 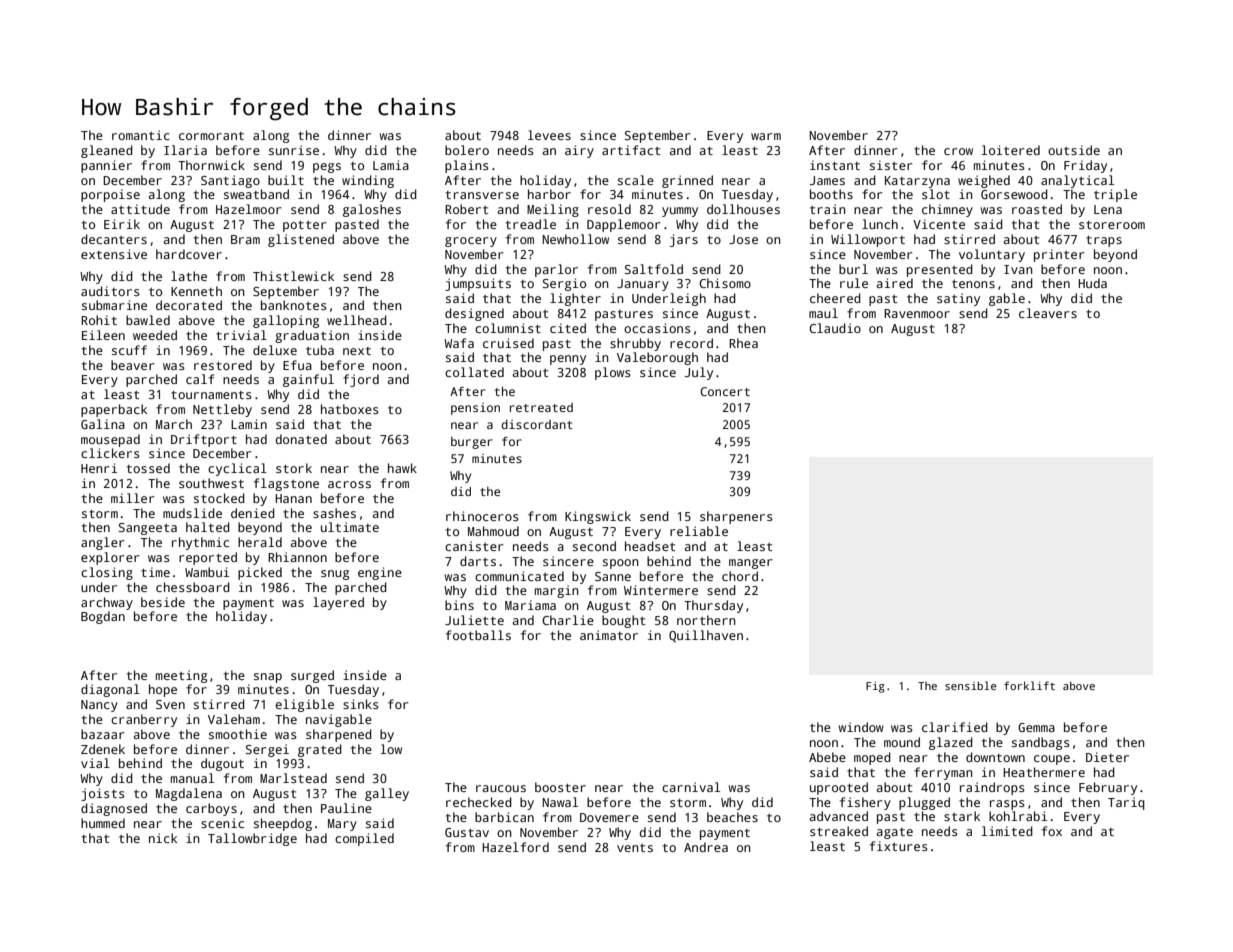 I want to click on weighed, so click(x=984, y=181).
